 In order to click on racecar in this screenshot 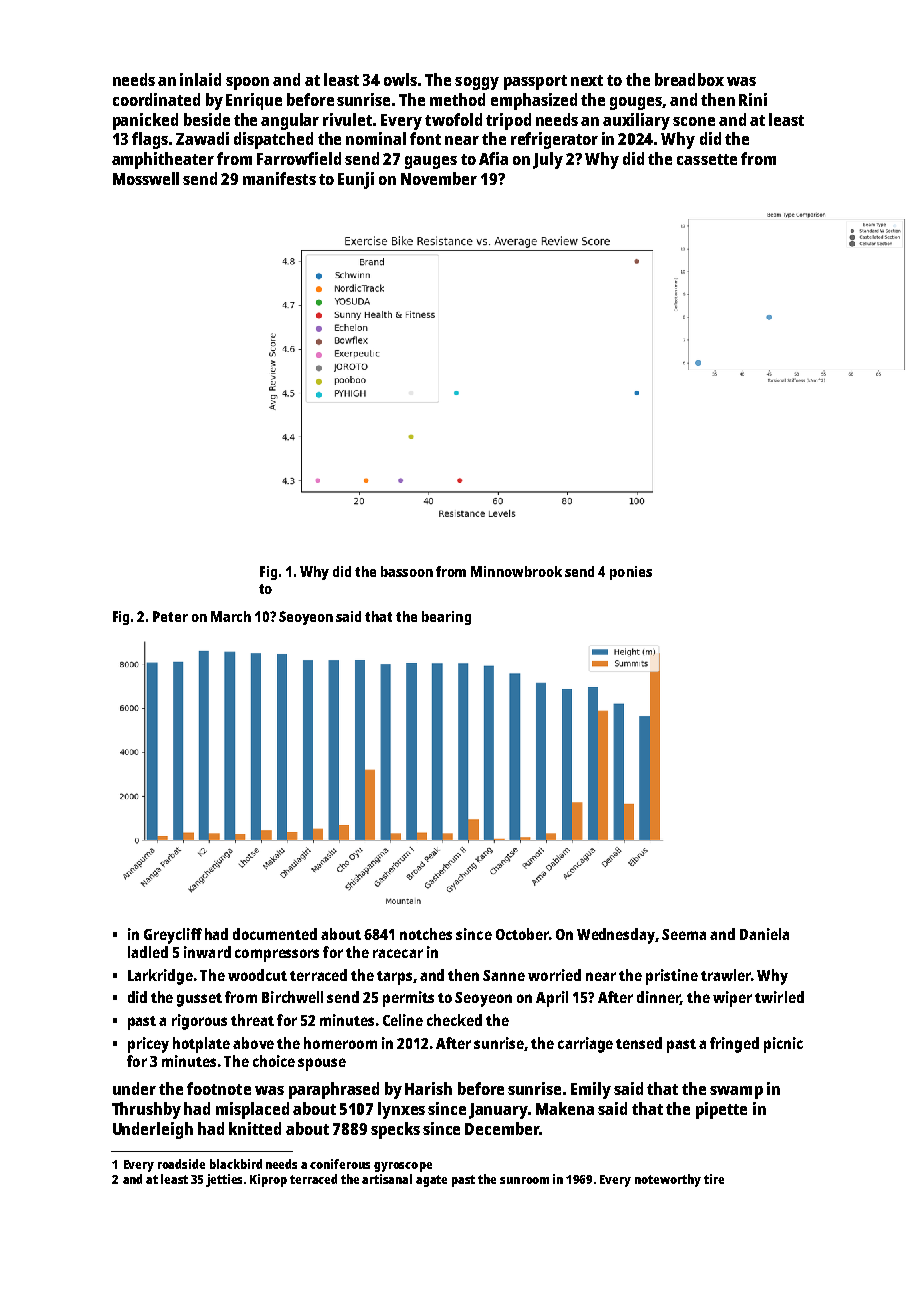, I will do `click(398, 953)`.
